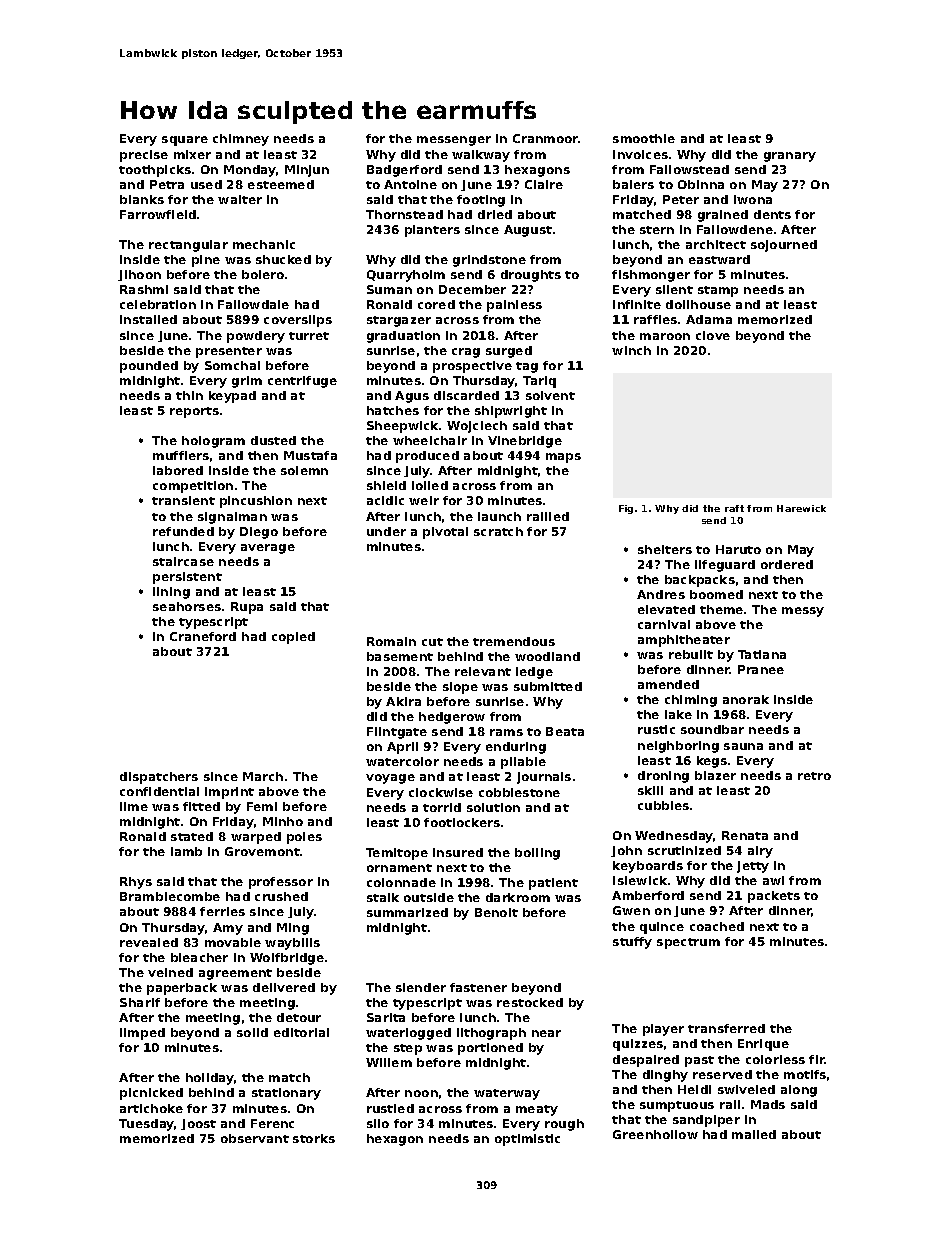  Describe the element at coordinates (307, 171) in the image. I see `Minjun` at that location.
